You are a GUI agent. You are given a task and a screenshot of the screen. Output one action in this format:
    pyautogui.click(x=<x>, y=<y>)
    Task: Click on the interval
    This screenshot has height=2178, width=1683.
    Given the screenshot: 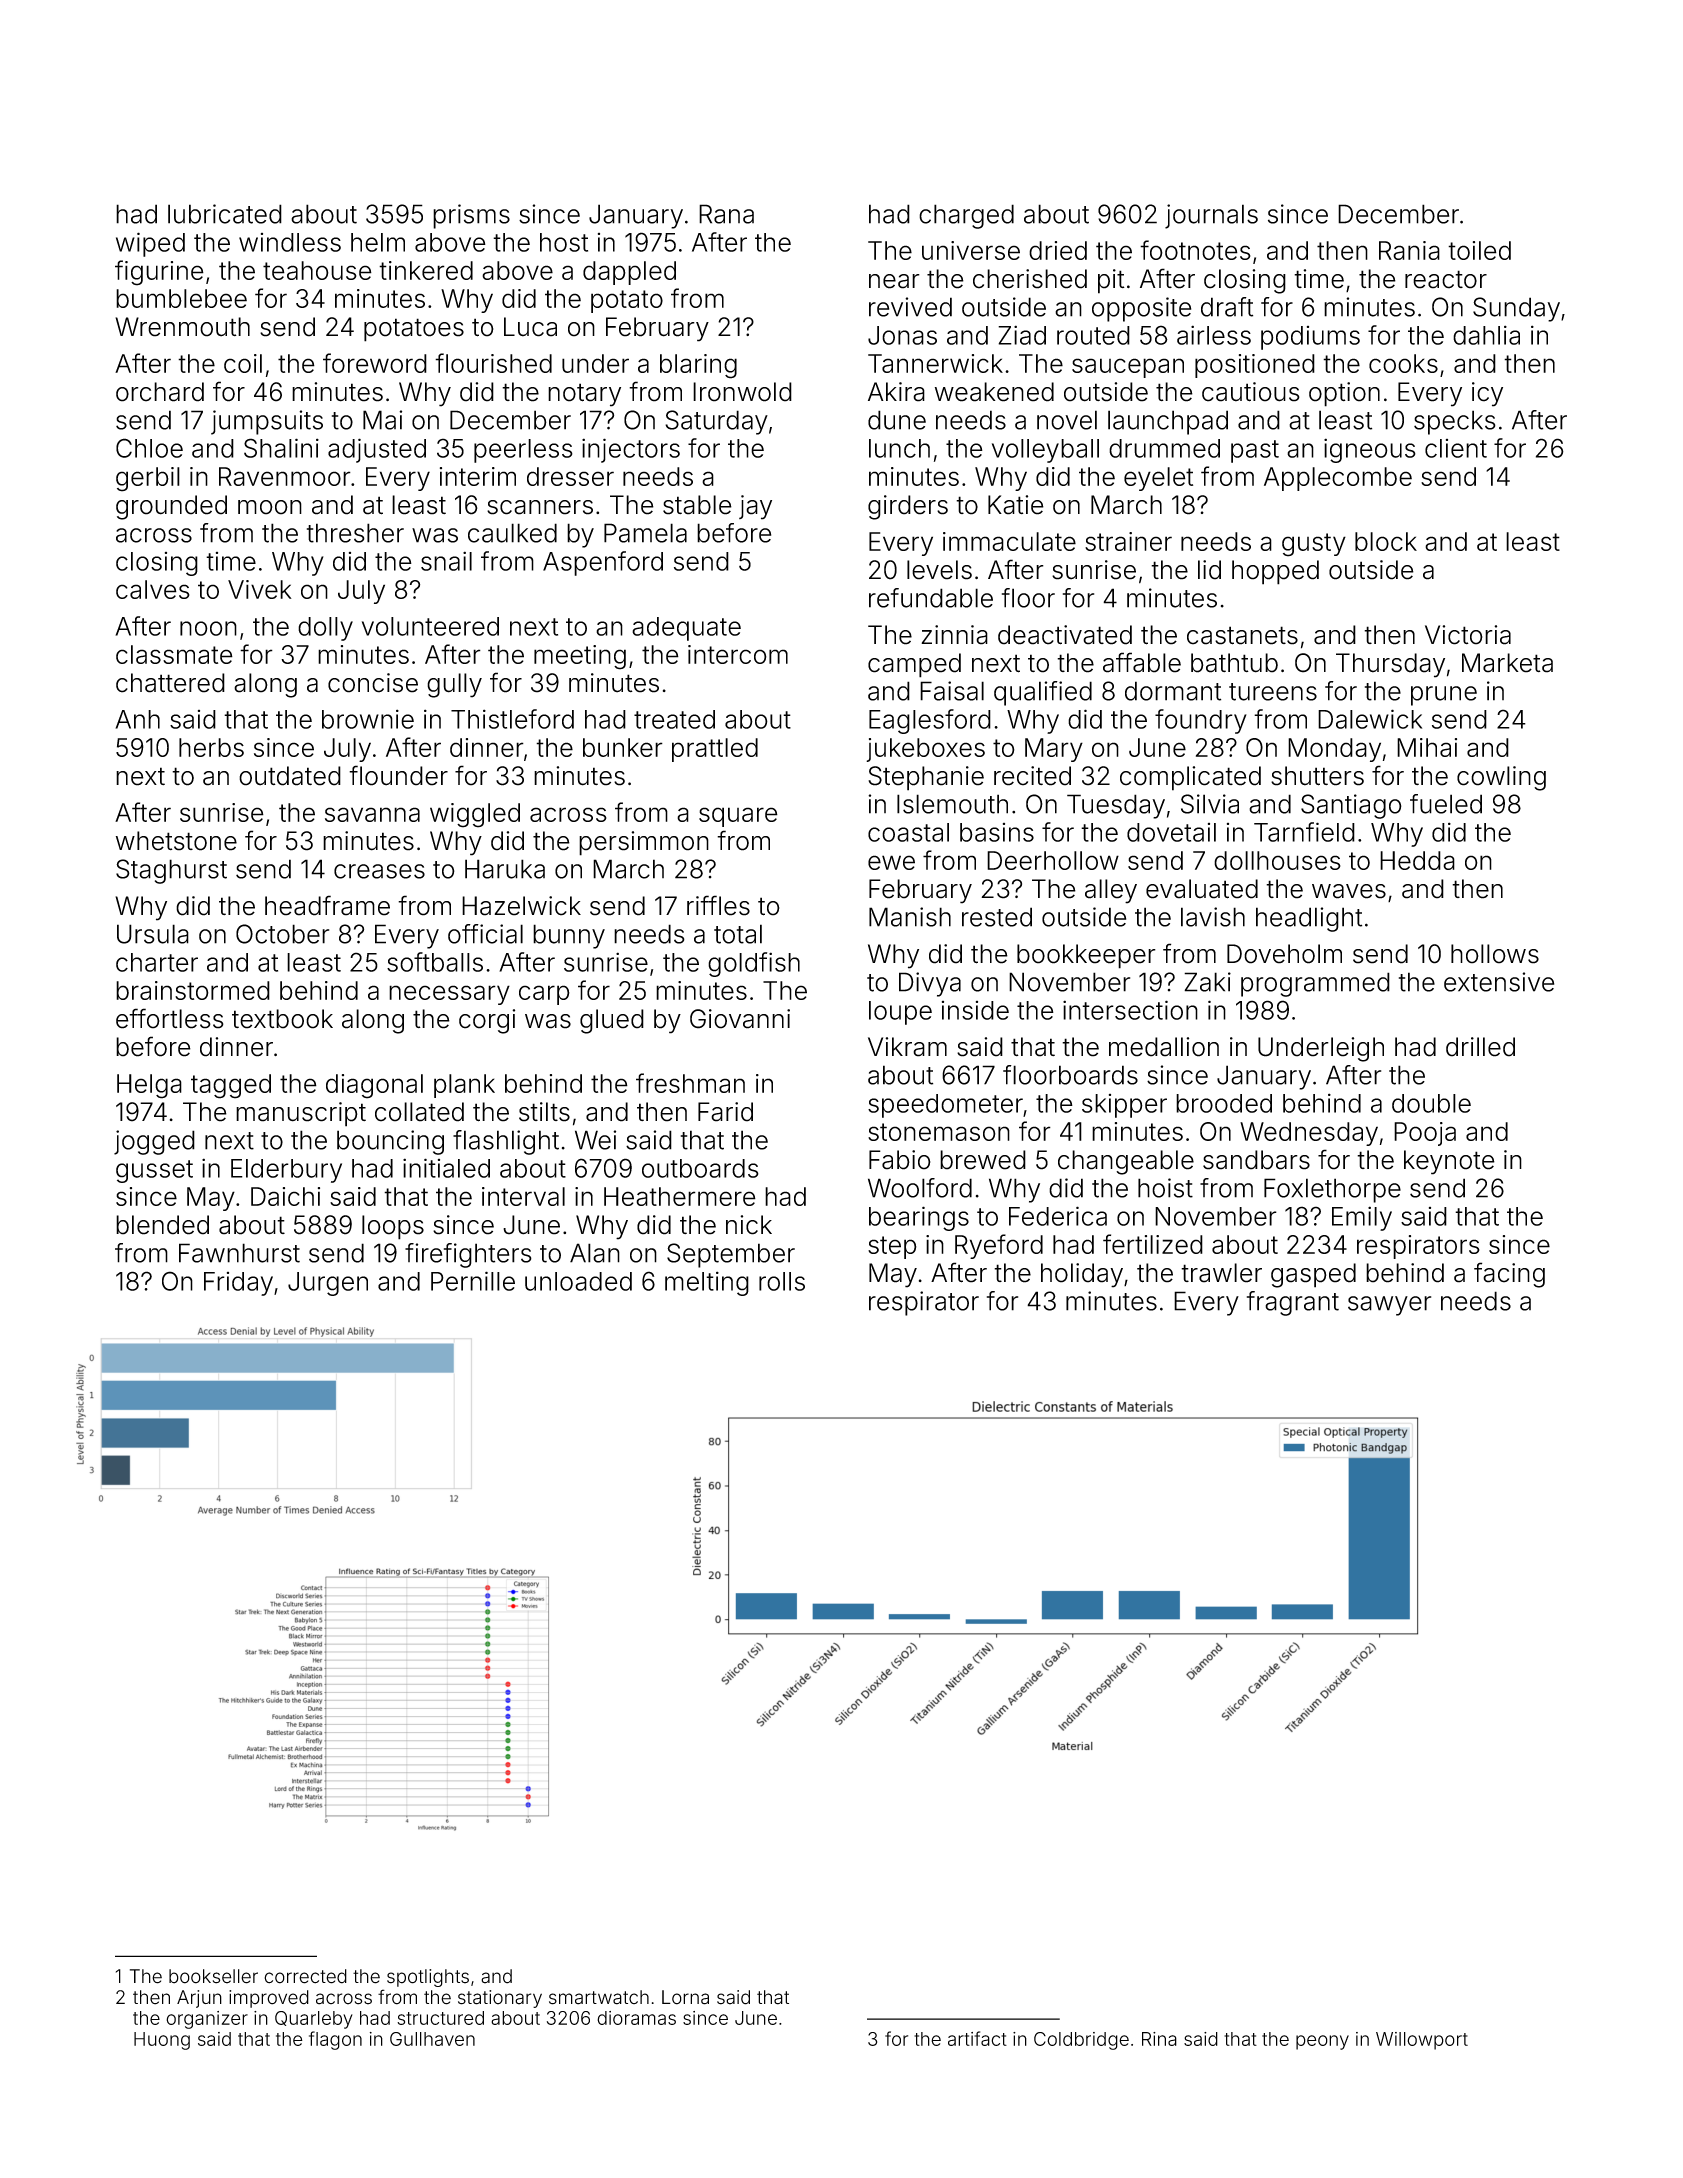 What is the action you would take?
    pyautogui.click(x=523, y=1196)
